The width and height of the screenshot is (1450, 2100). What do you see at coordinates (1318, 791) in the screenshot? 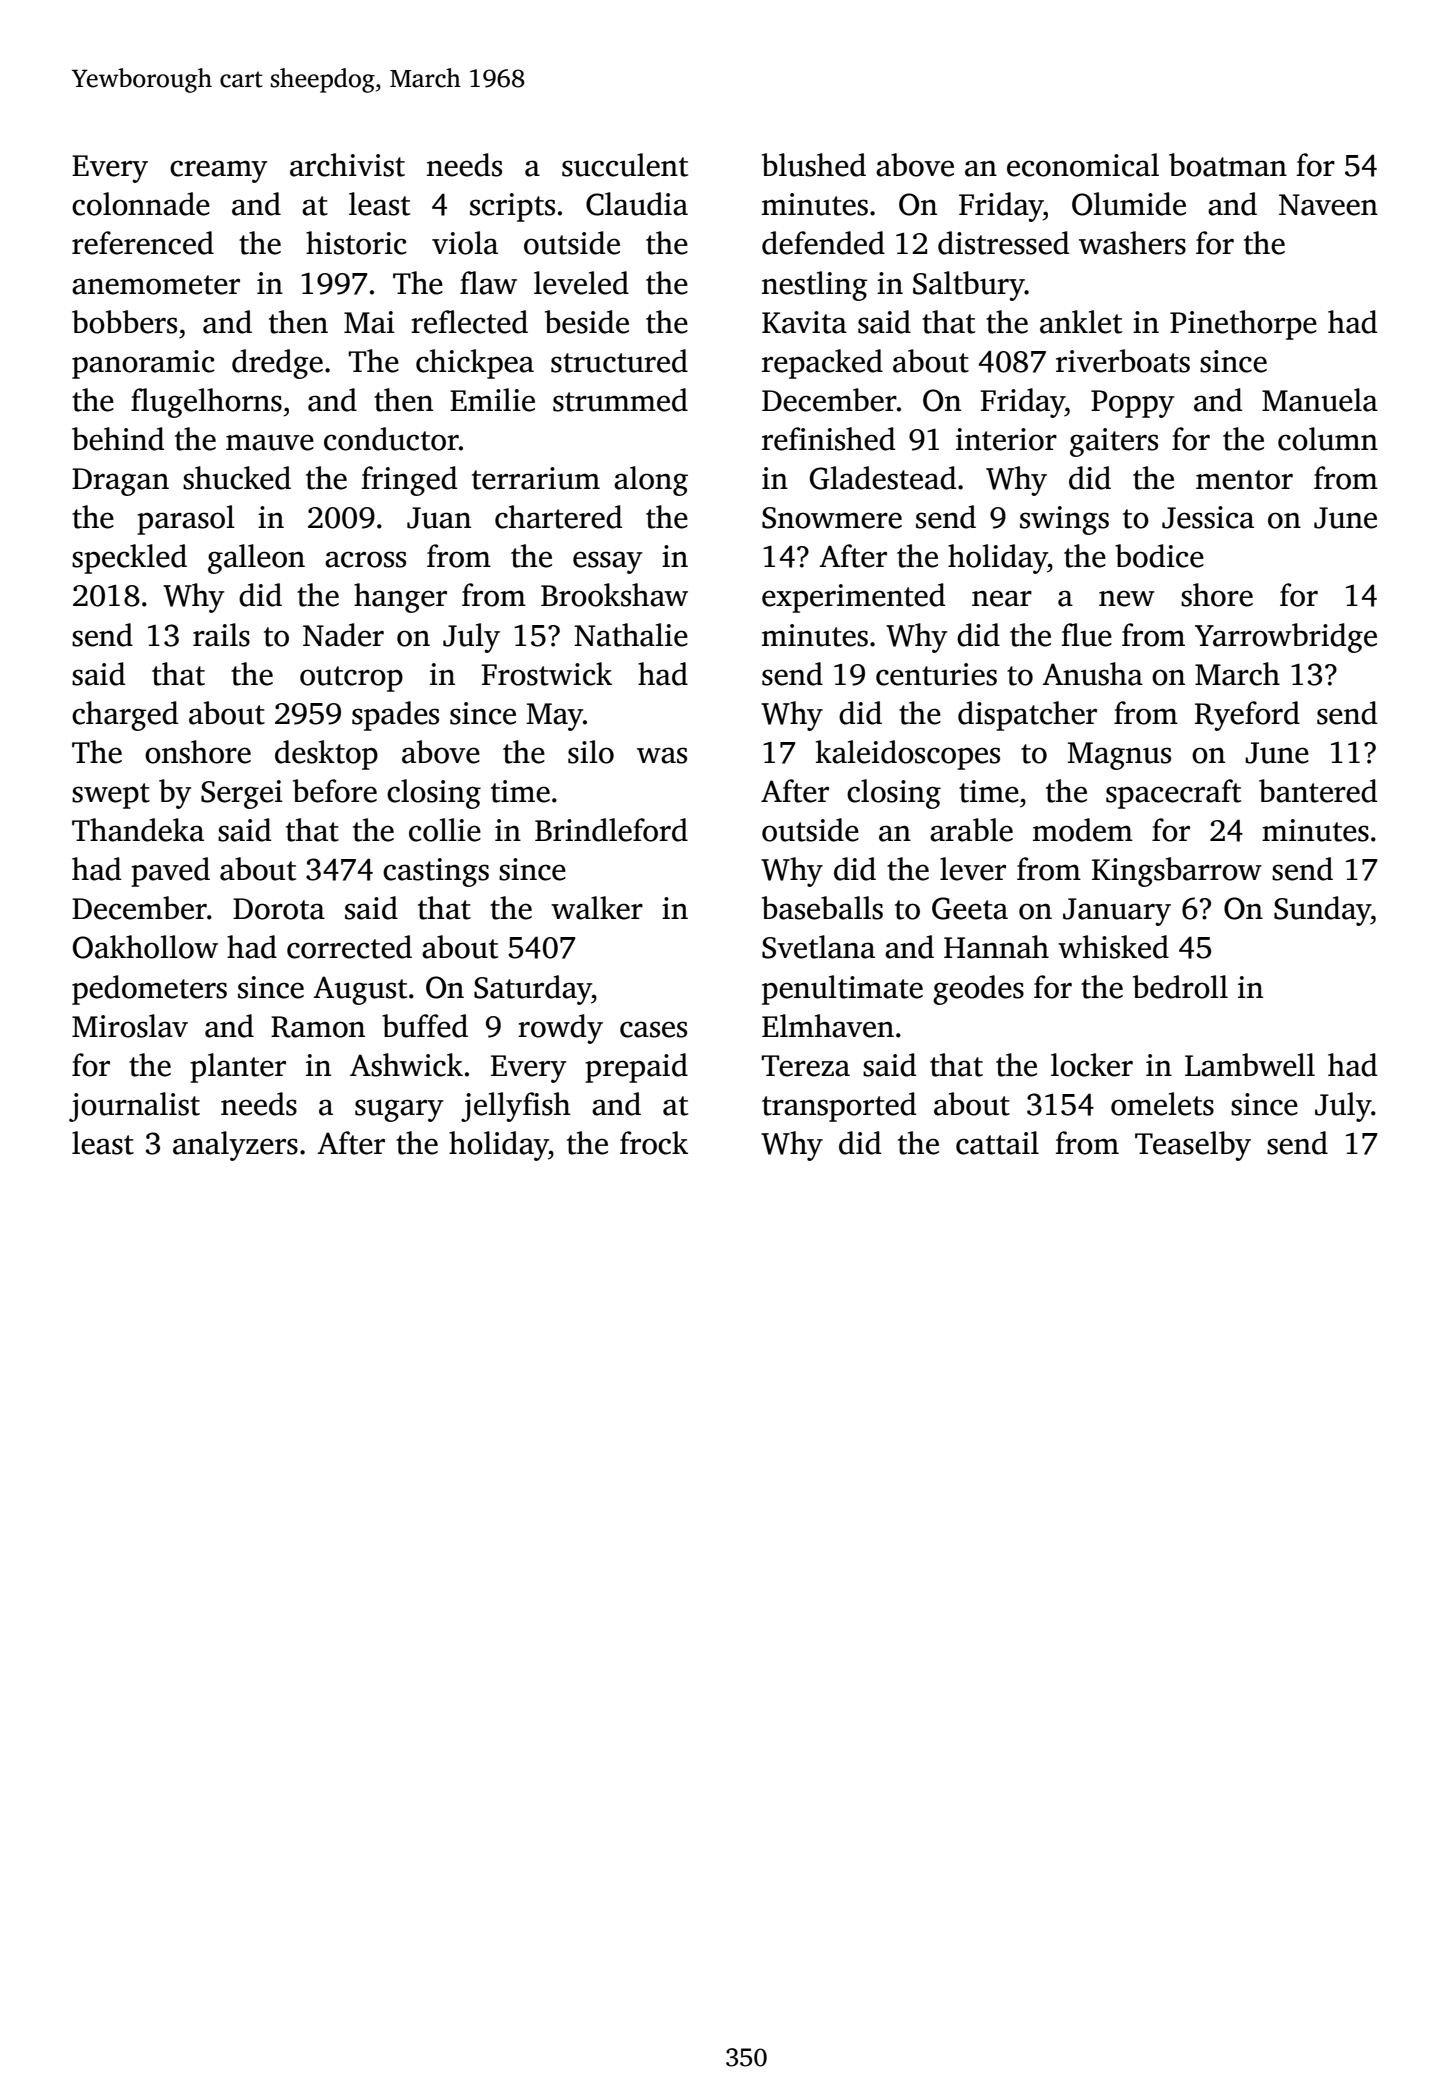
I see `bantered` at bounding box center [1318, 791].
